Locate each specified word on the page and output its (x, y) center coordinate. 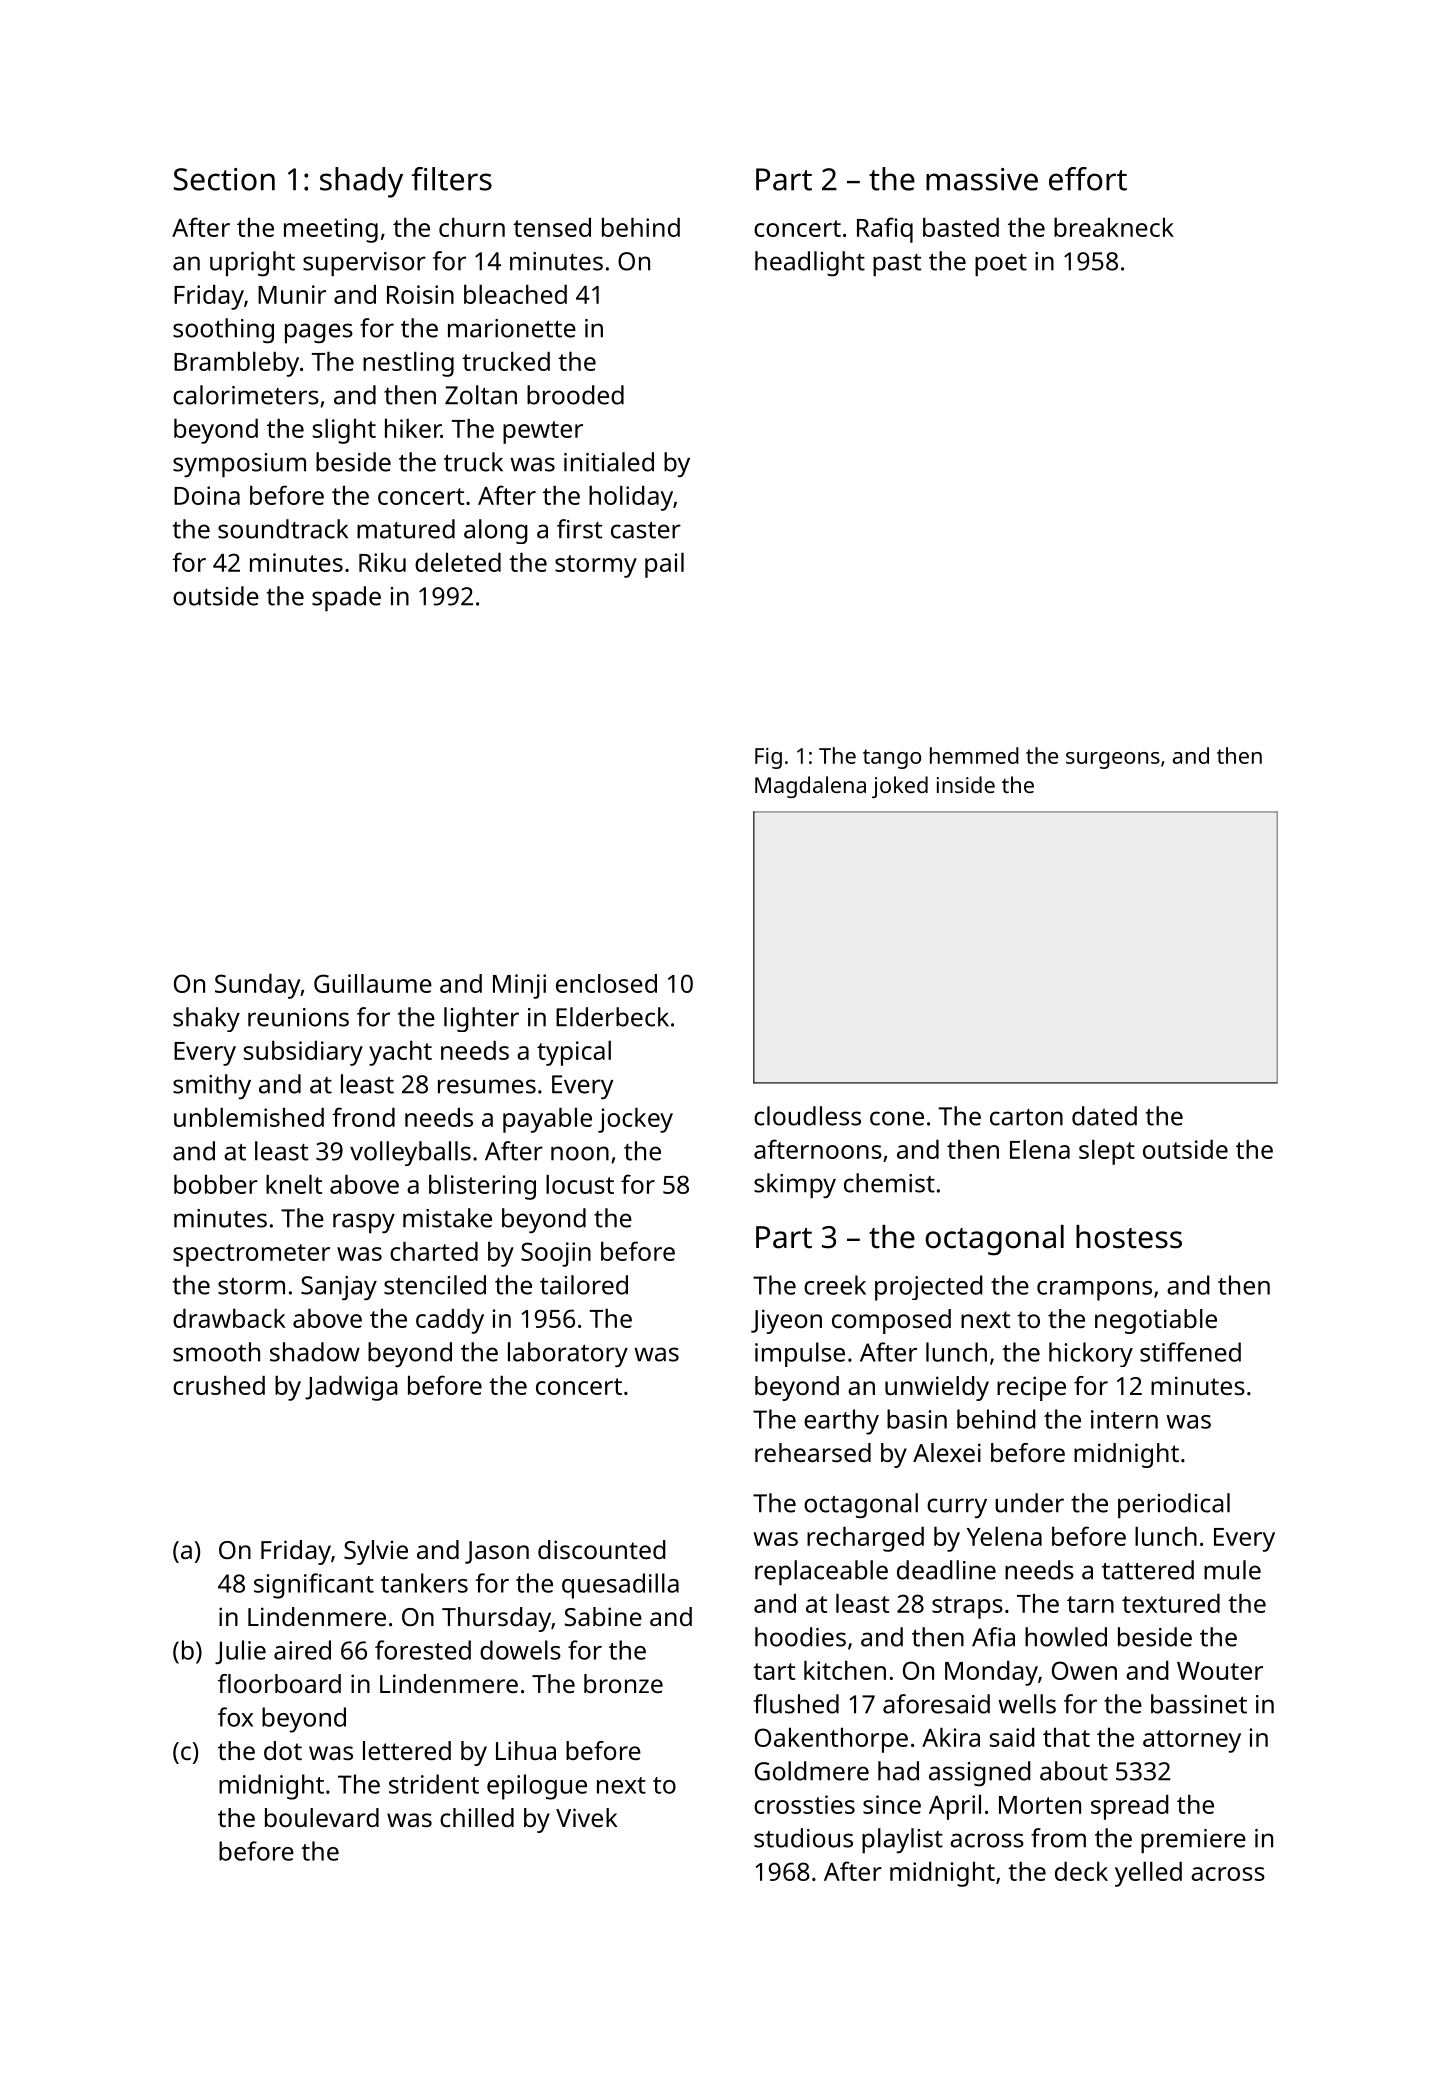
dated (1104, 1116)
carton (1026, 1117)
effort (1088, 179)
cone (897, 1118)
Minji (519, 986)
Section (224, 179)
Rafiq (885, 230)
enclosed (606, 983)
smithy (212, 1086)
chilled (477, 1817)
